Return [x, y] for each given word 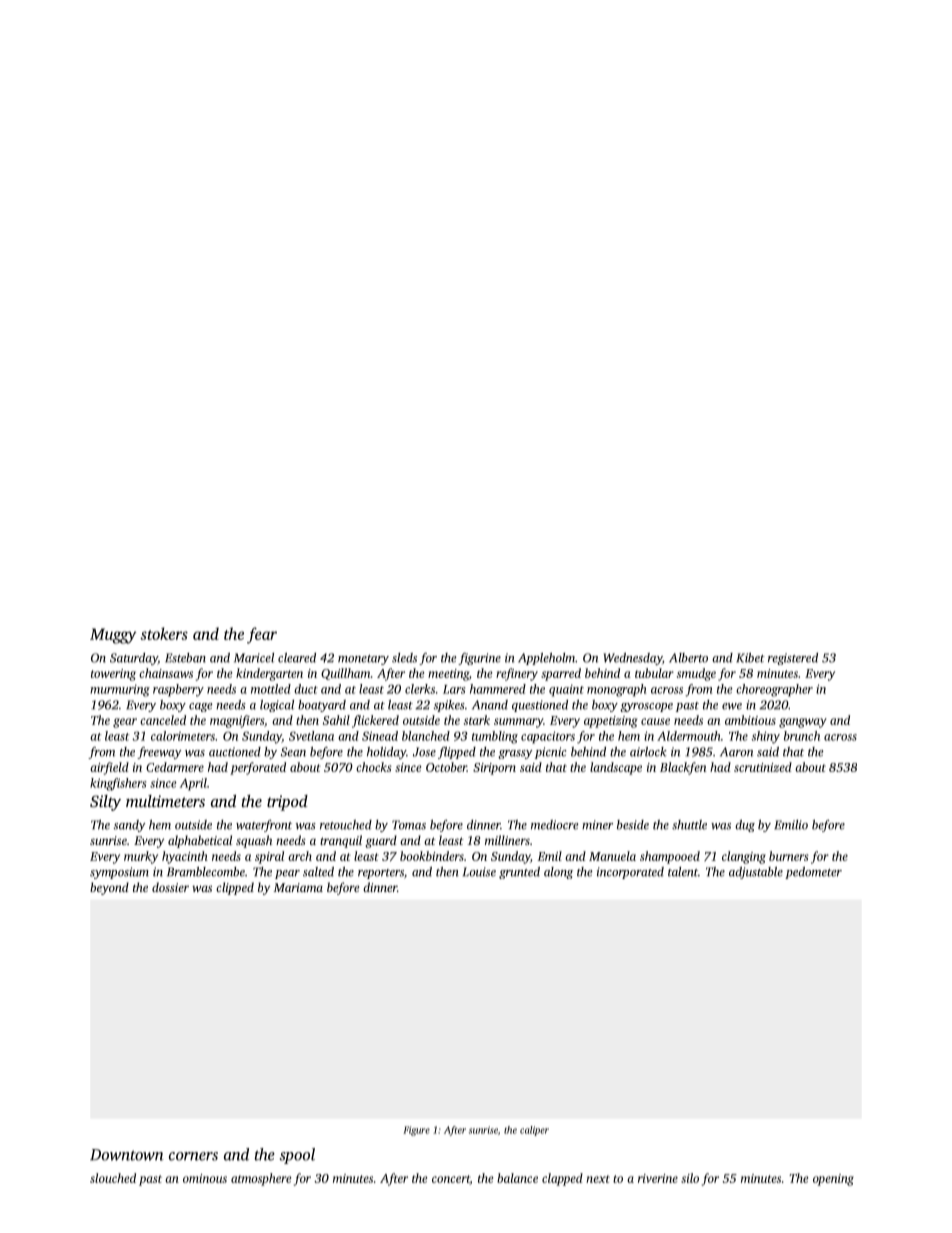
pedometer [813, 873]
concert [451, 1180]
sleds [404, 658]
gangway [803, 723]
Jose [424, 752]
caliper [534, 1131]
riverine [658, 1178]
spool [297, 1156]
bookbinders [432, 856]
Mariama [298, 887]
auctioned [235, 752]
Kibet [750, 658]
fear [262, 635]
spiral [269, 857]
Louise [479, 872]
